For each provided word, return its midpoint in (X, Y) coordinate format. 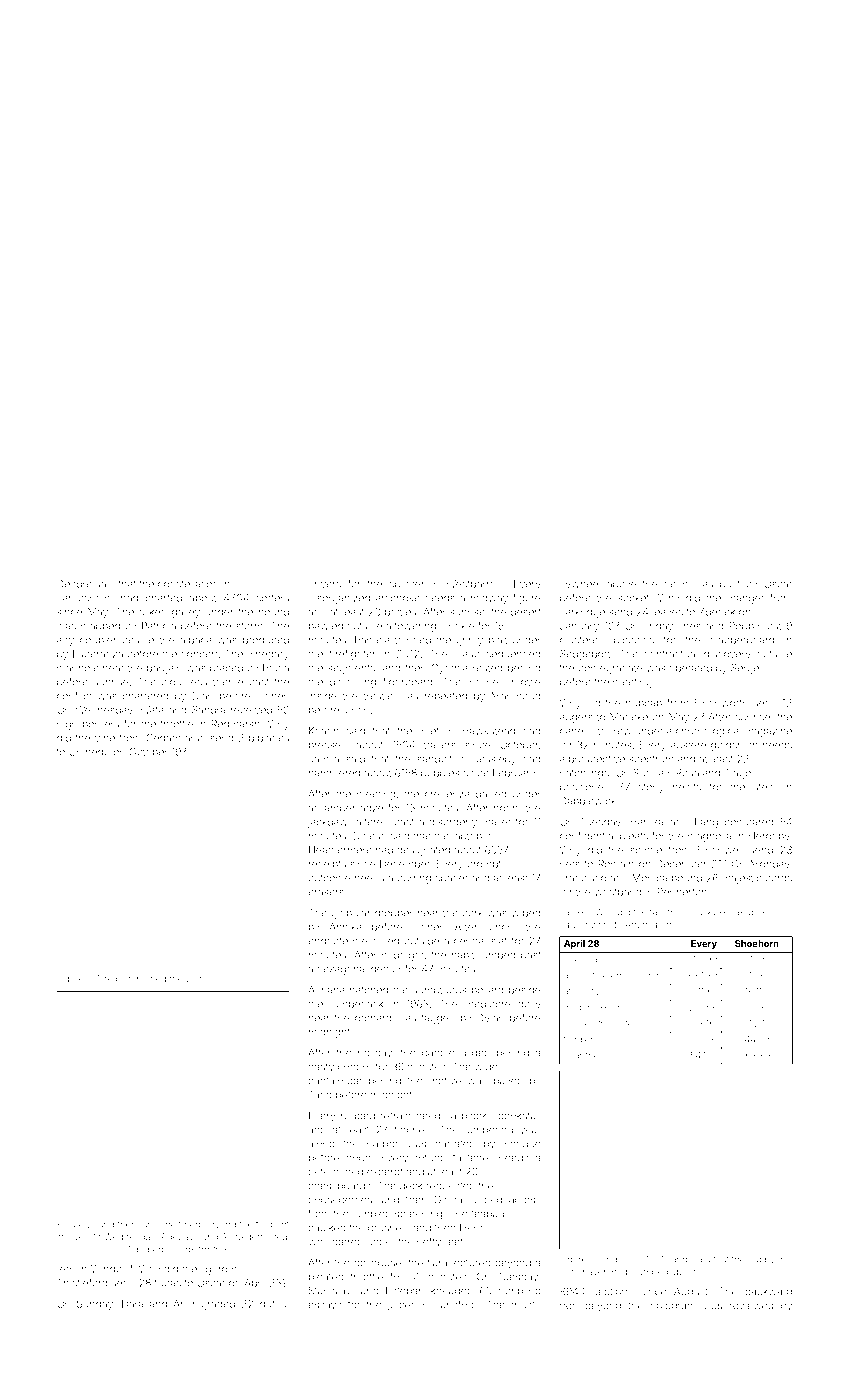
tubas (168, 1283)
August (691, 1292)
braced (226, 668)
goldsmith (734, 746)
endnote (328, 941)
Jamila (324, 759)
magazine (768, 733)
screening (418, 1215)
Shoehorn (757, 943)
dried (155, 979)
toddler (578, 1039)
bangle (438, 1054)
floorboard (407, 681)
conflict (74, 695)
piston (128, 979)
